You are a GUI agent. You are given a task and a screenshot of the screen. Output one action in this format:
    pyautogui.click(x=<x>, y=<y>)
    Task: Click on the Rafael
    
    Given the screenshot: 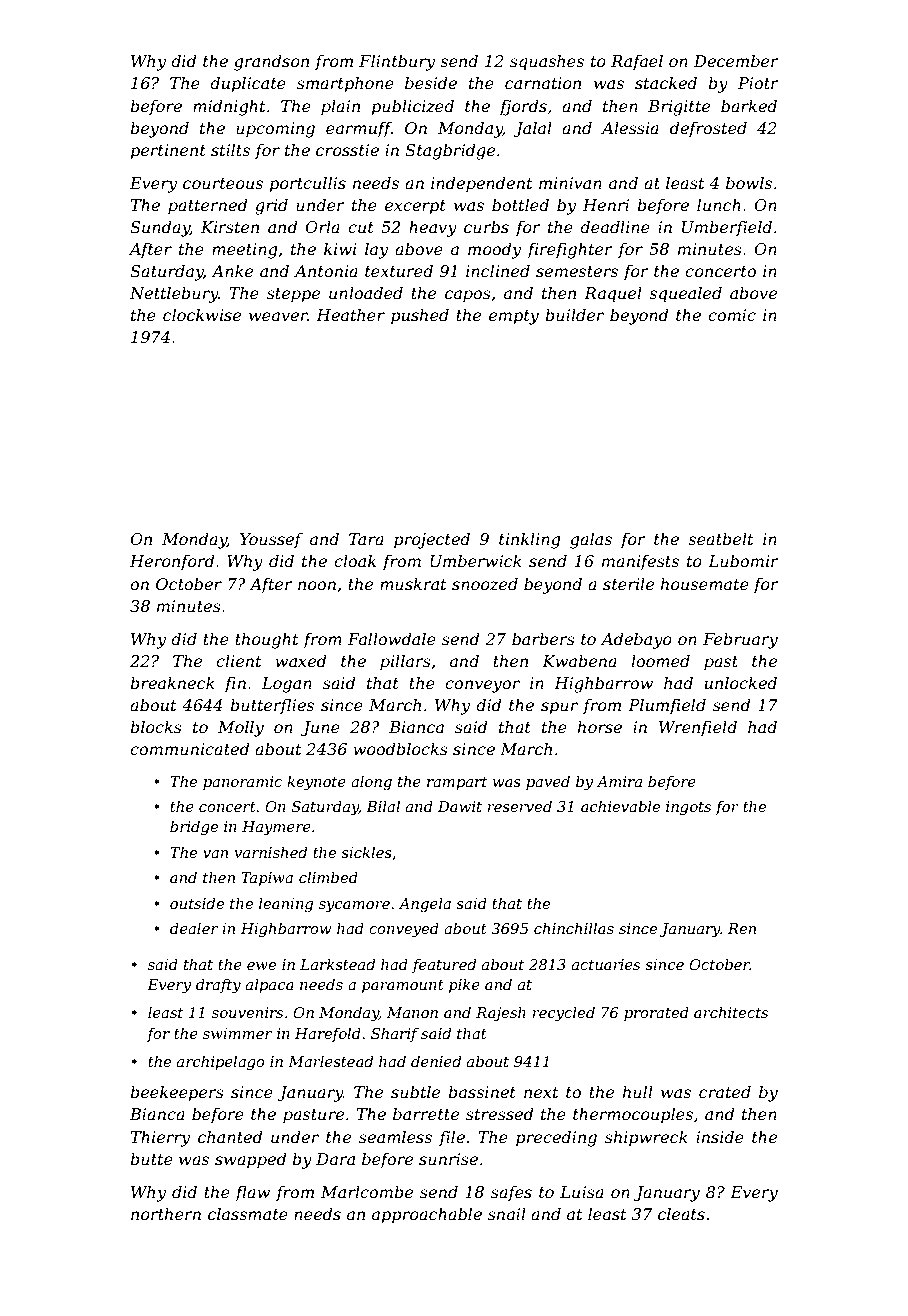 What is the action you would take?
    pyautogui.click(x=637, y=62)
